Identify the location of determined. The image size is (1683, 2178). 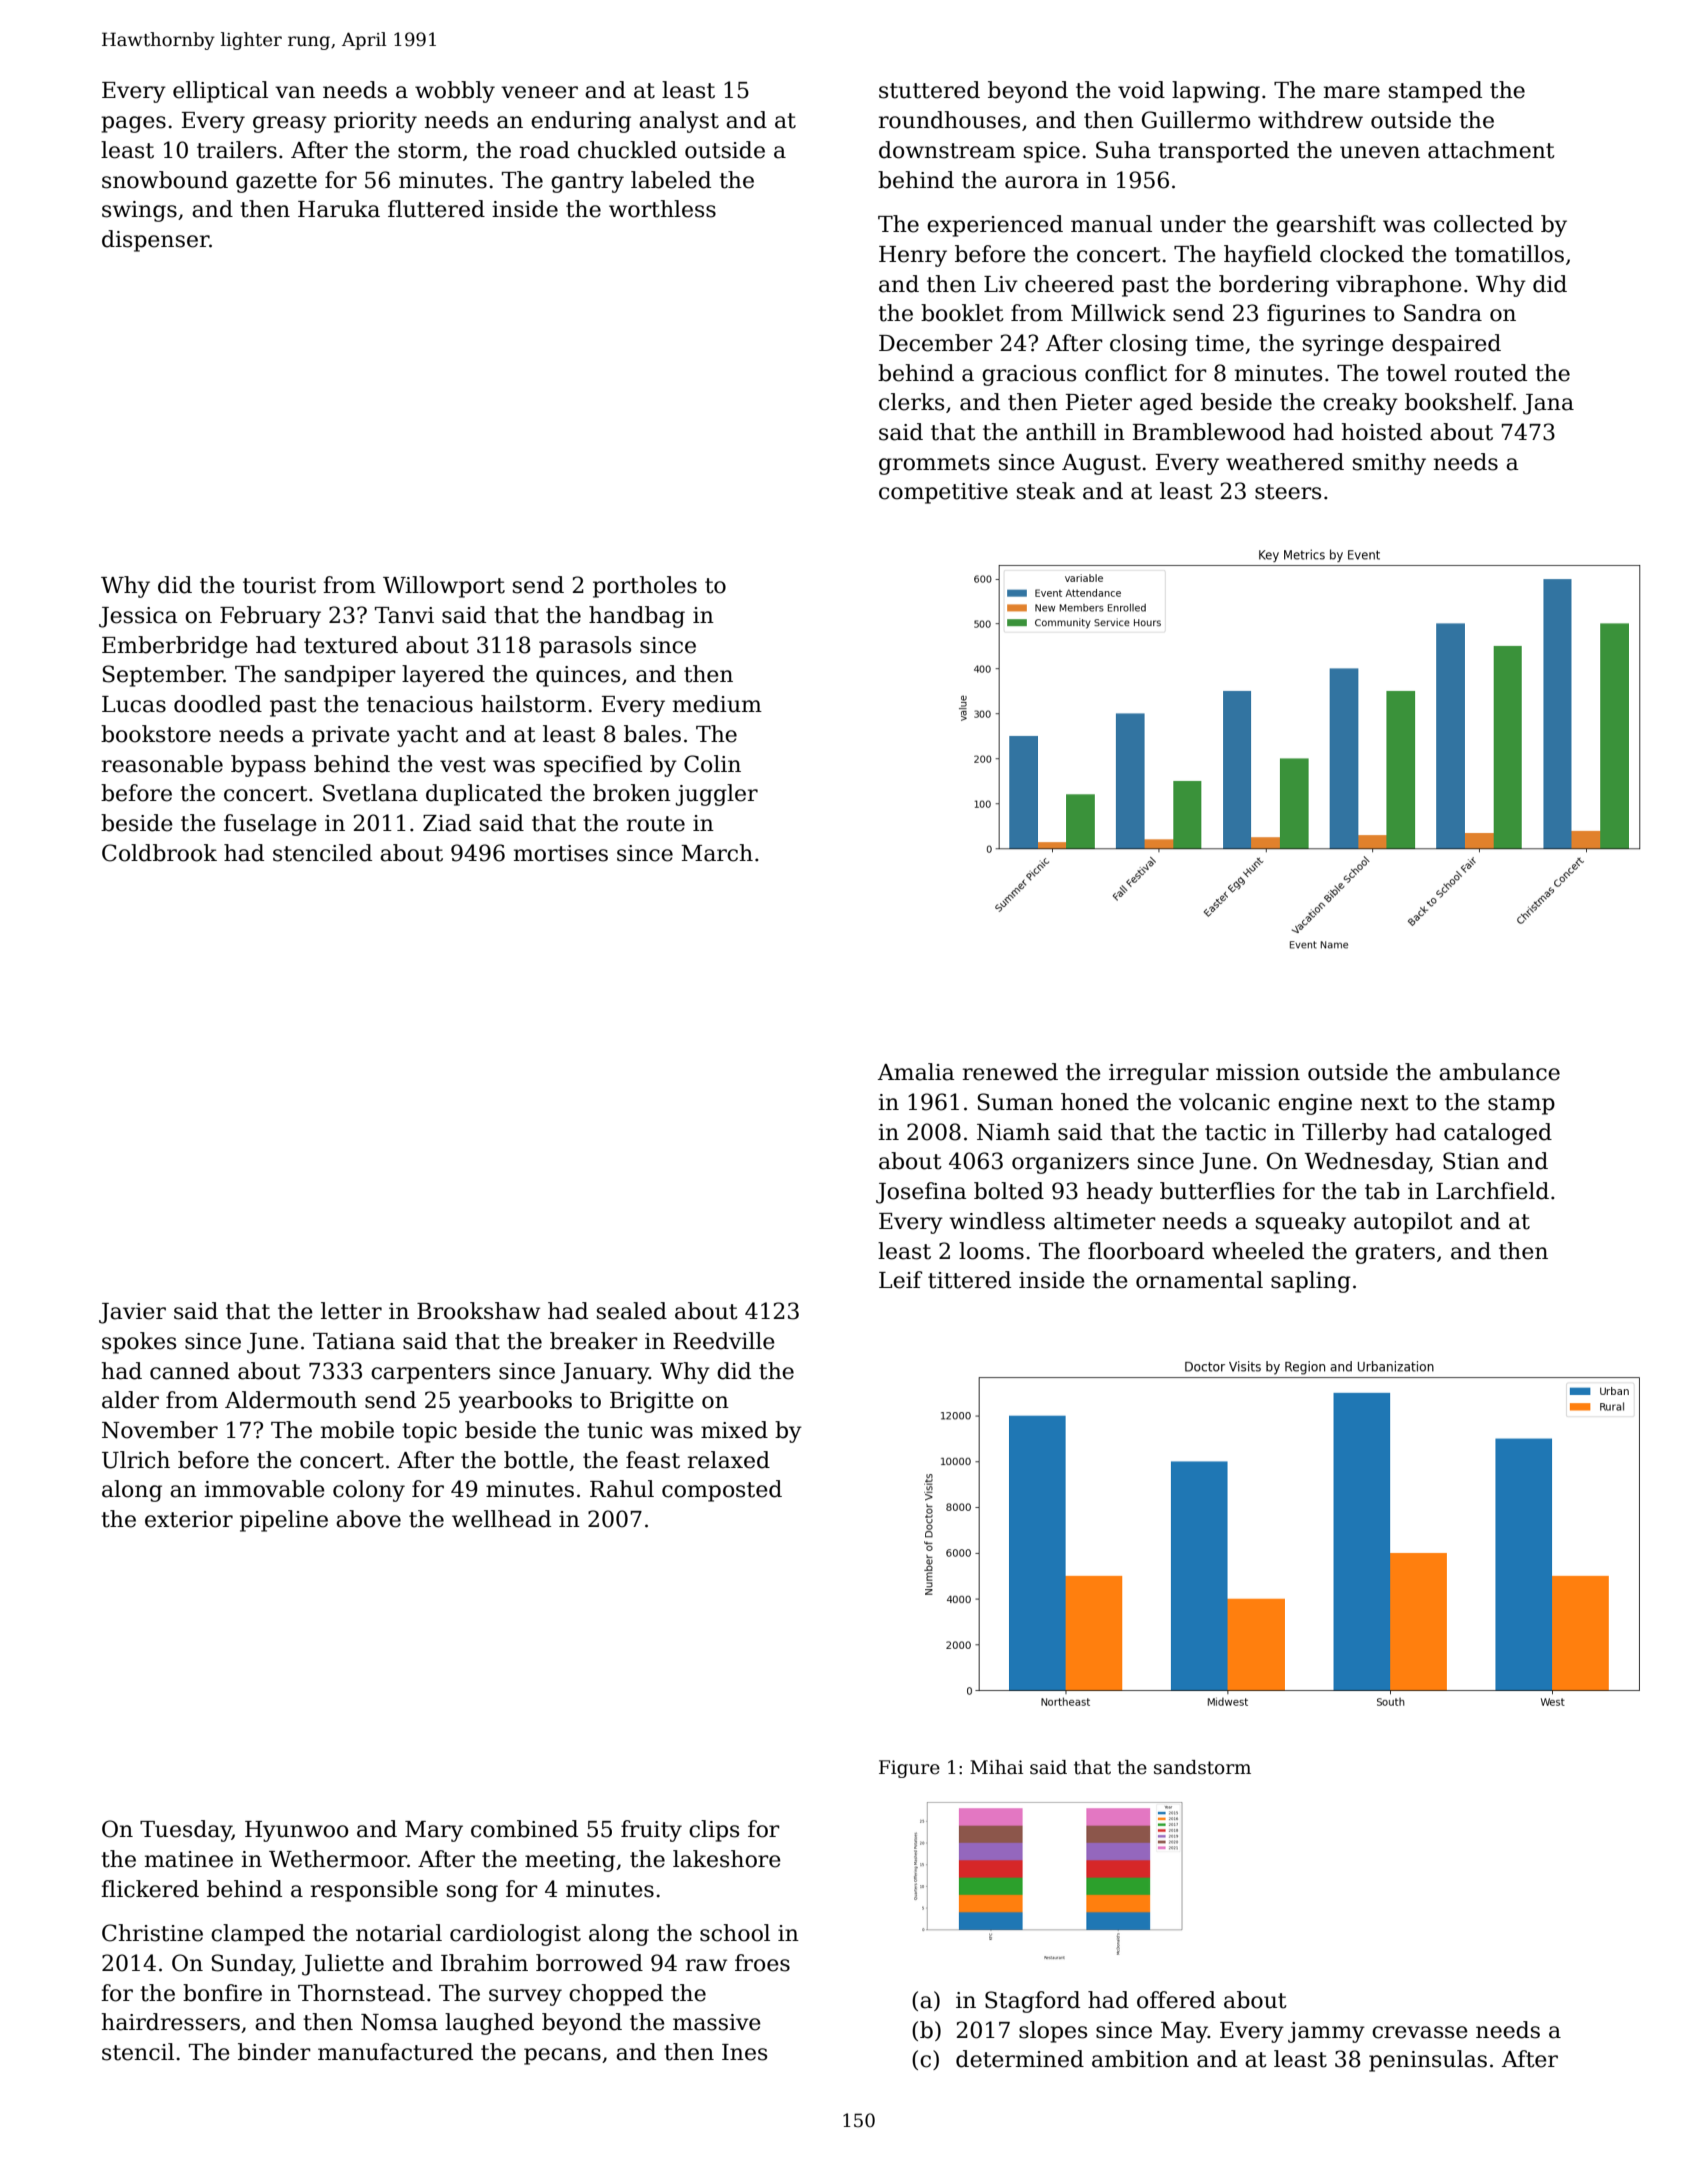
(1020, 2059).
